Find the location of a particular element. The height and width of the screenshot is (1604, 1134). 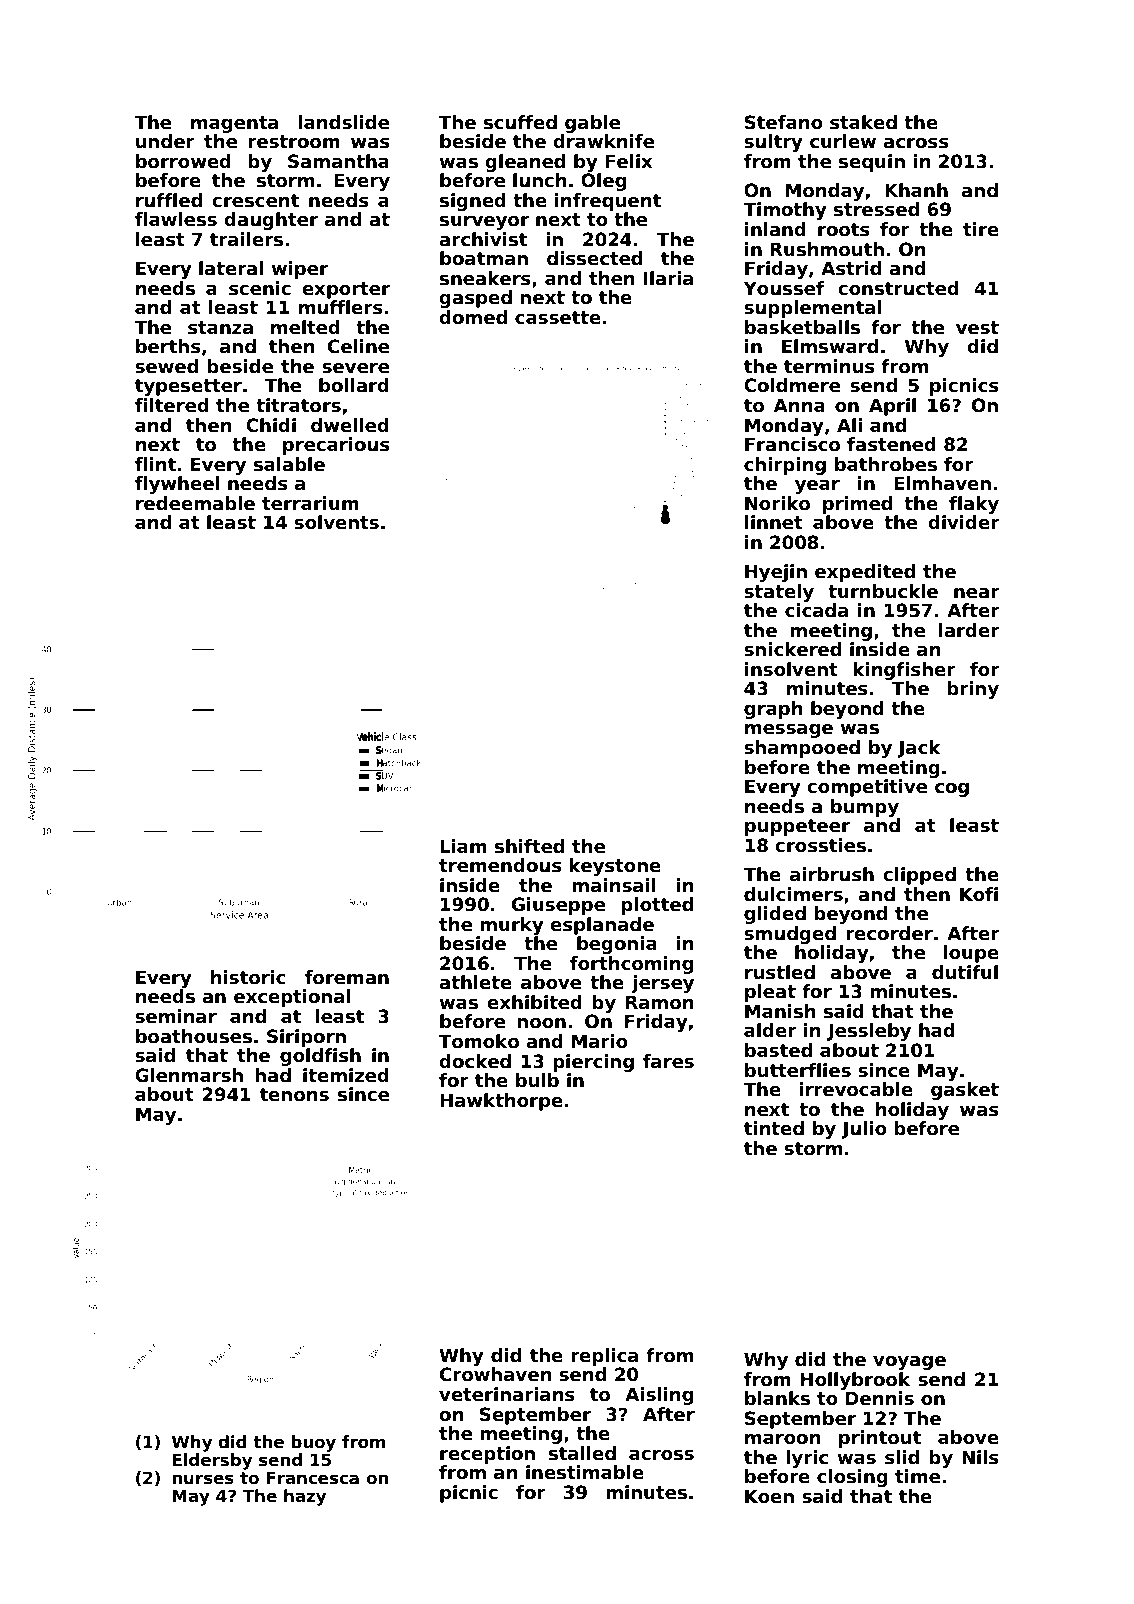

Timothy is located at coordinates (785, 211).
